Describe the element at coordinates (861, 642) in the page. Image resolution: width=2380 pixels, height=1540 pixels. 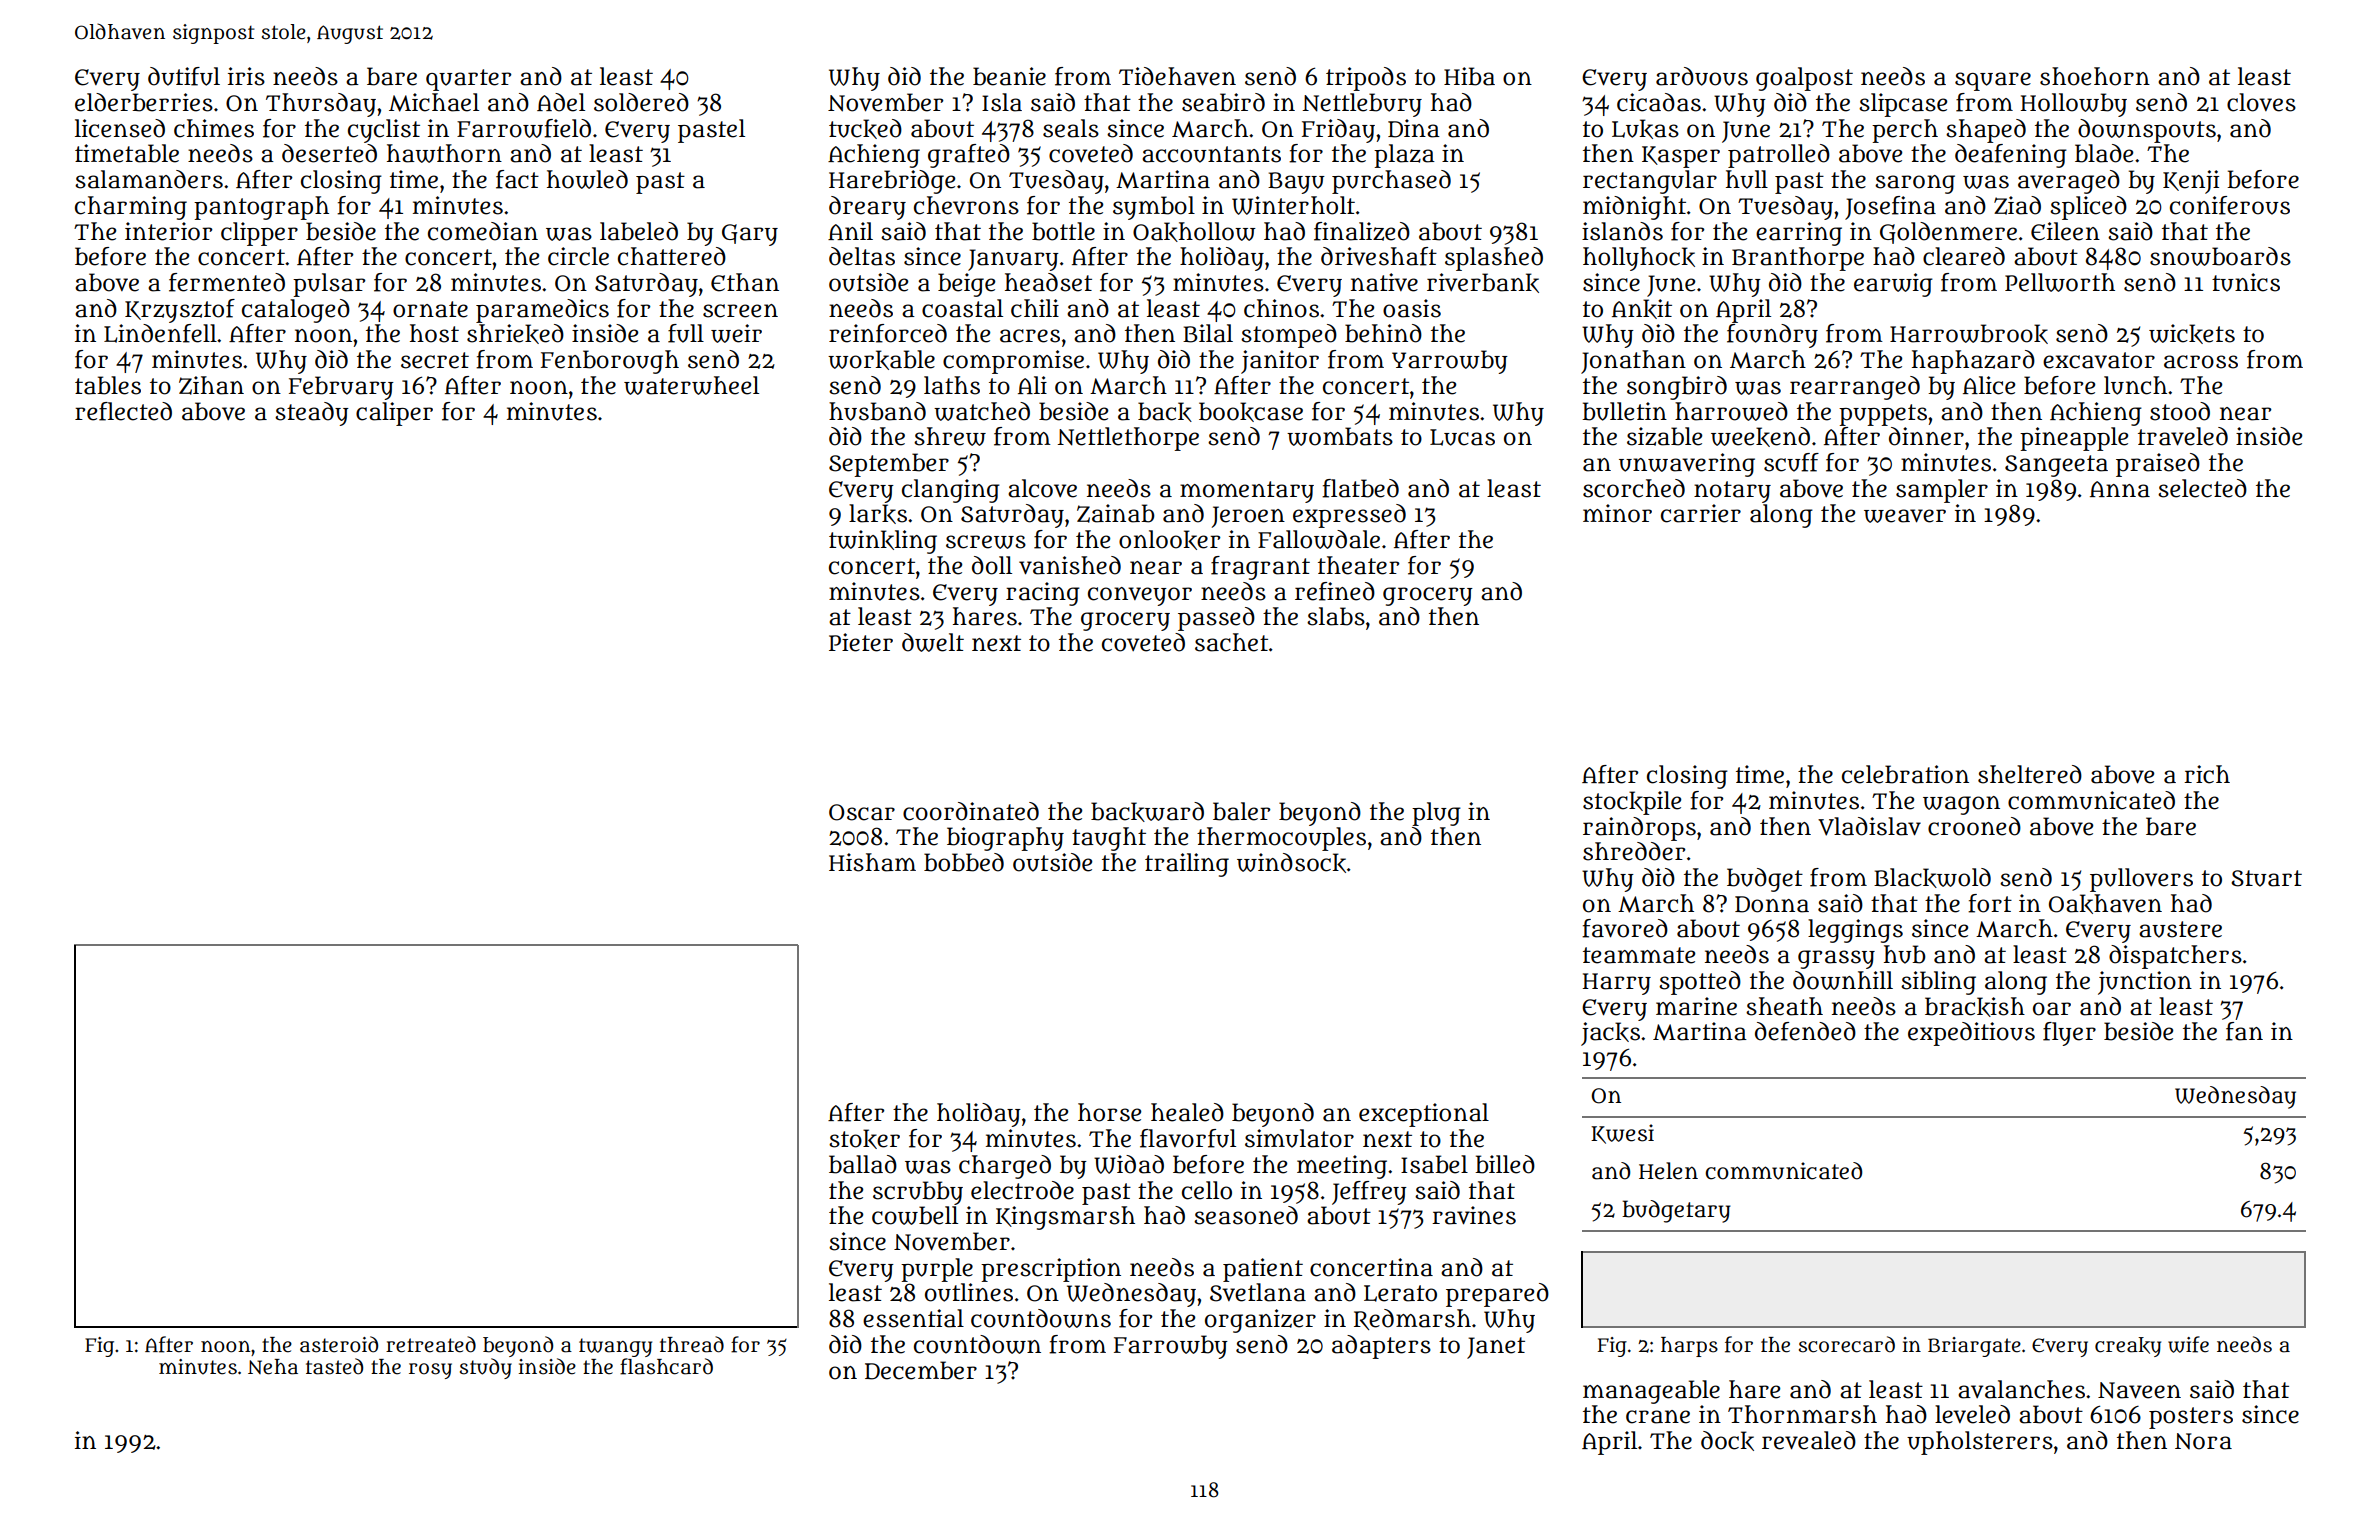
I see `Pieter` at that location.
